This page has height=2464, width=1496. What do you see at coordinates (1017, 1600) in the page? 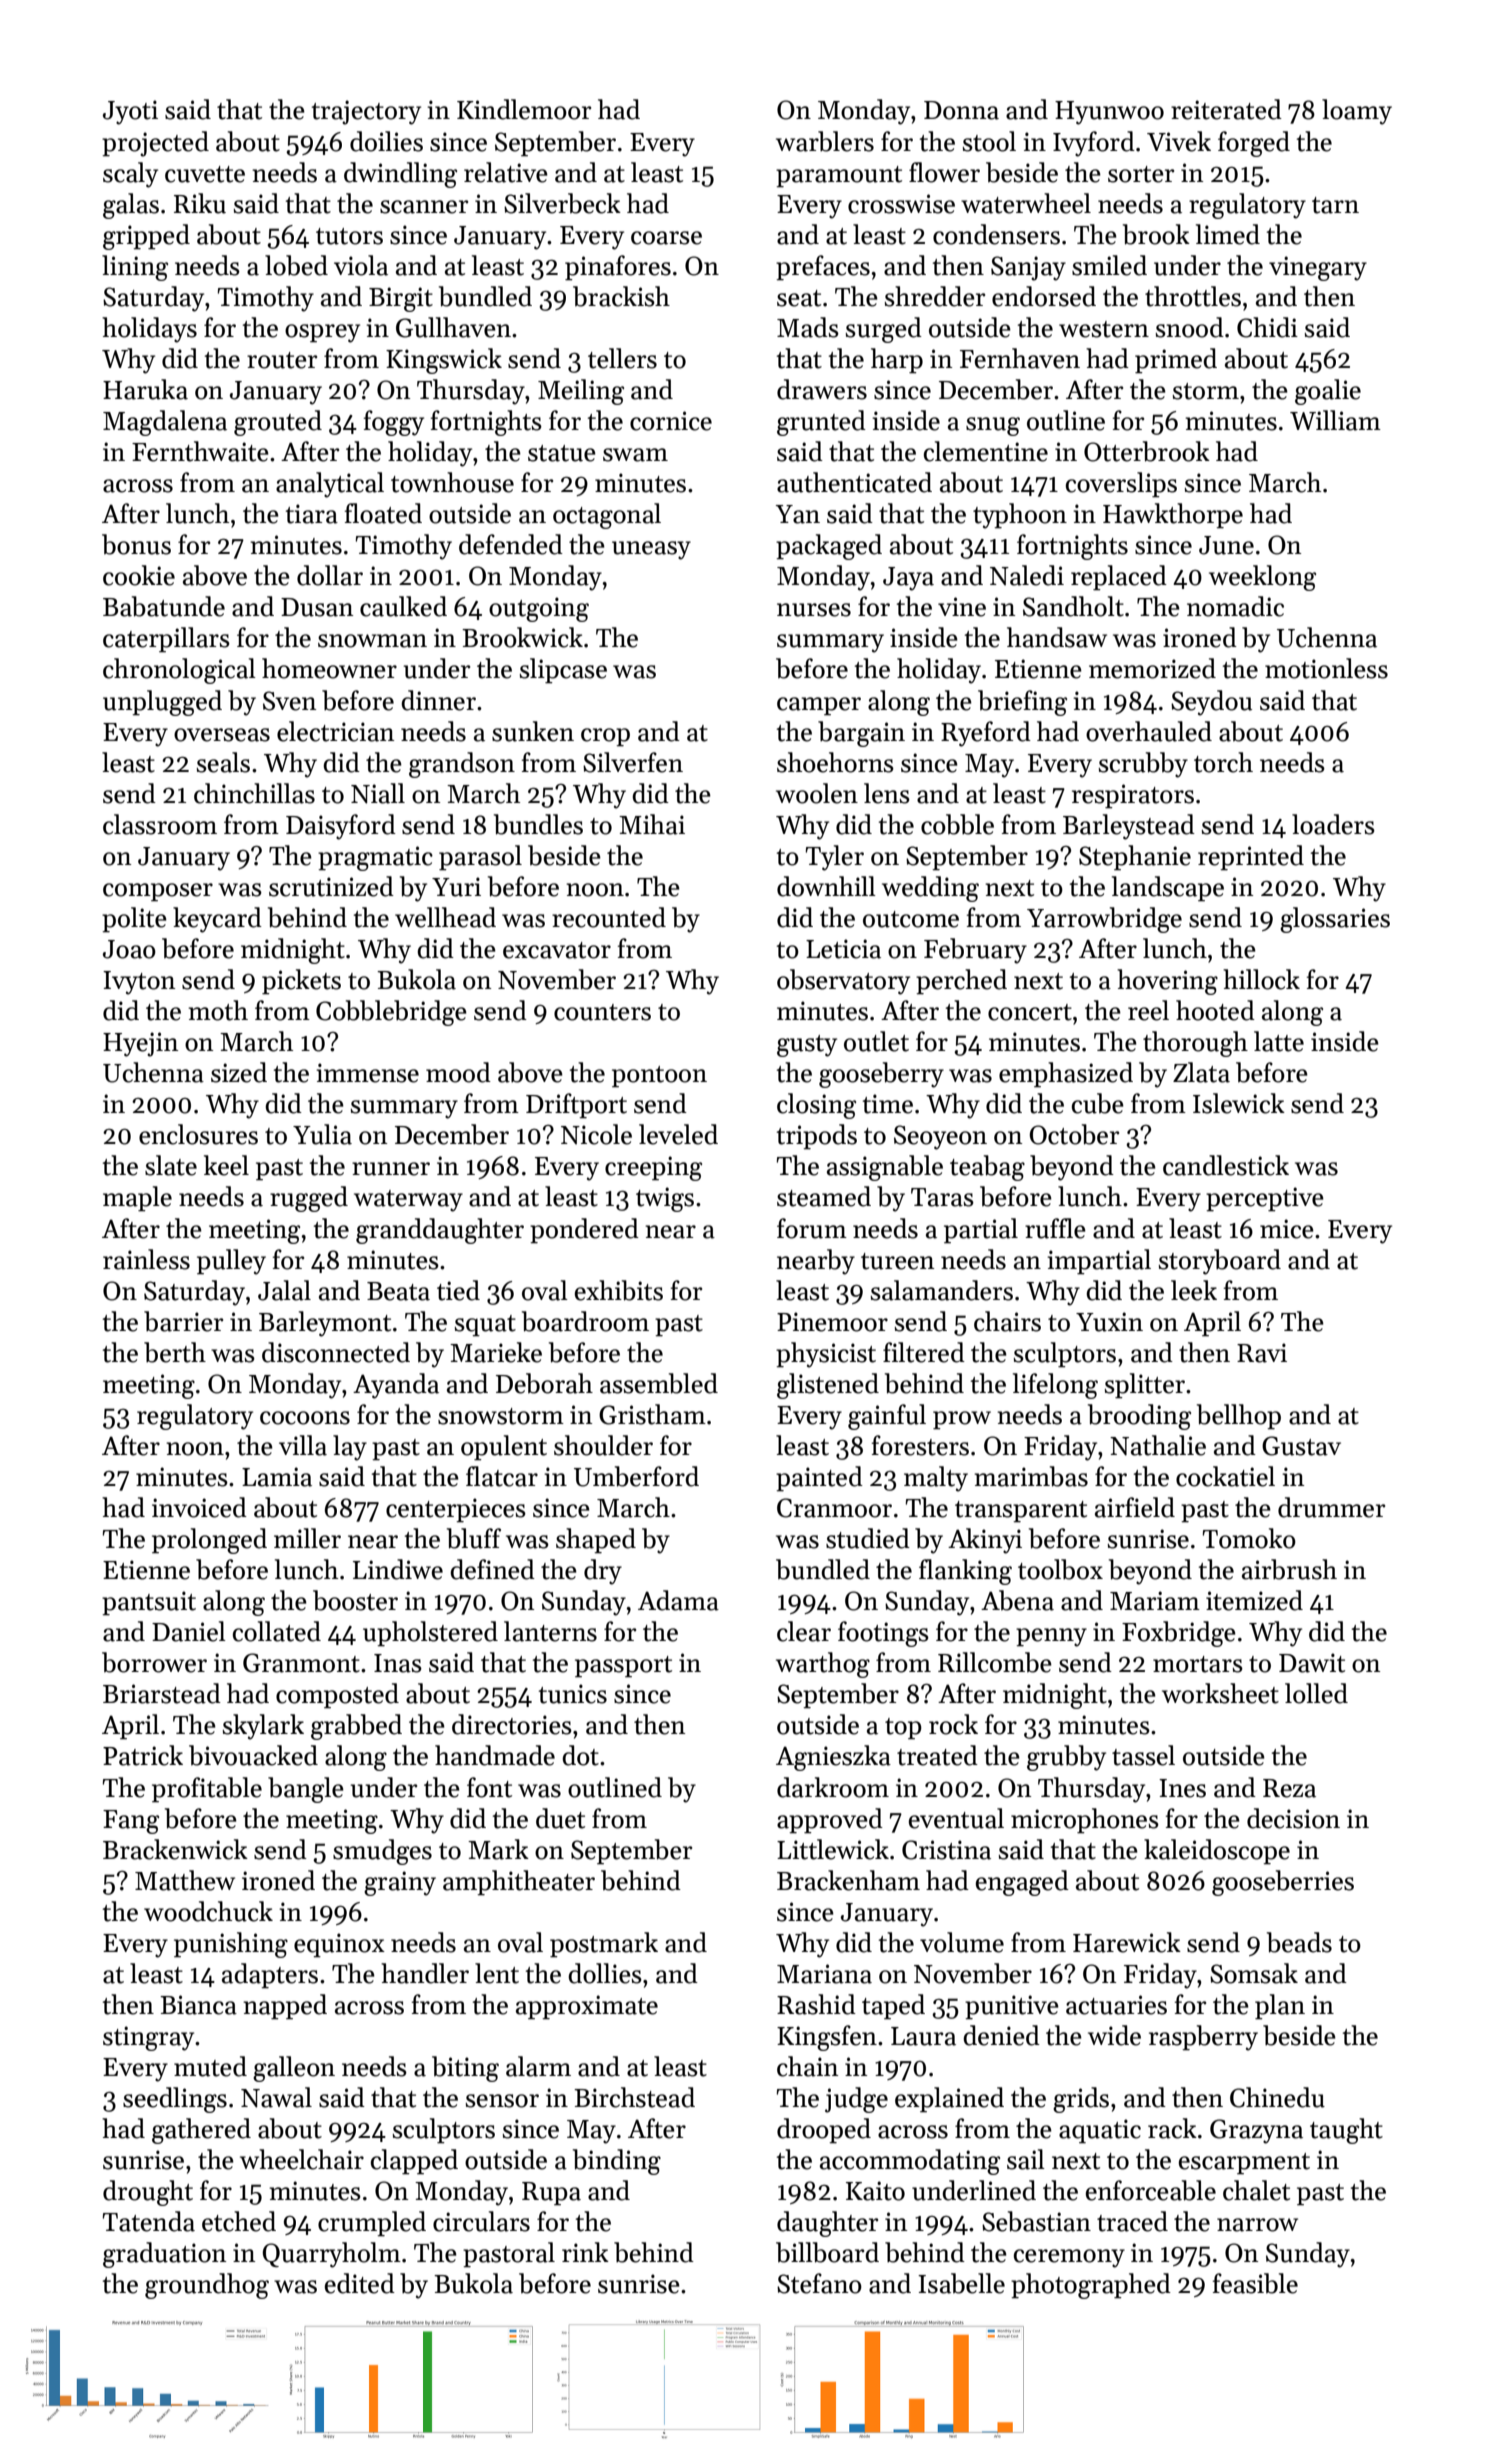
I see `Abena` at bounding box center [1017, 1600].
